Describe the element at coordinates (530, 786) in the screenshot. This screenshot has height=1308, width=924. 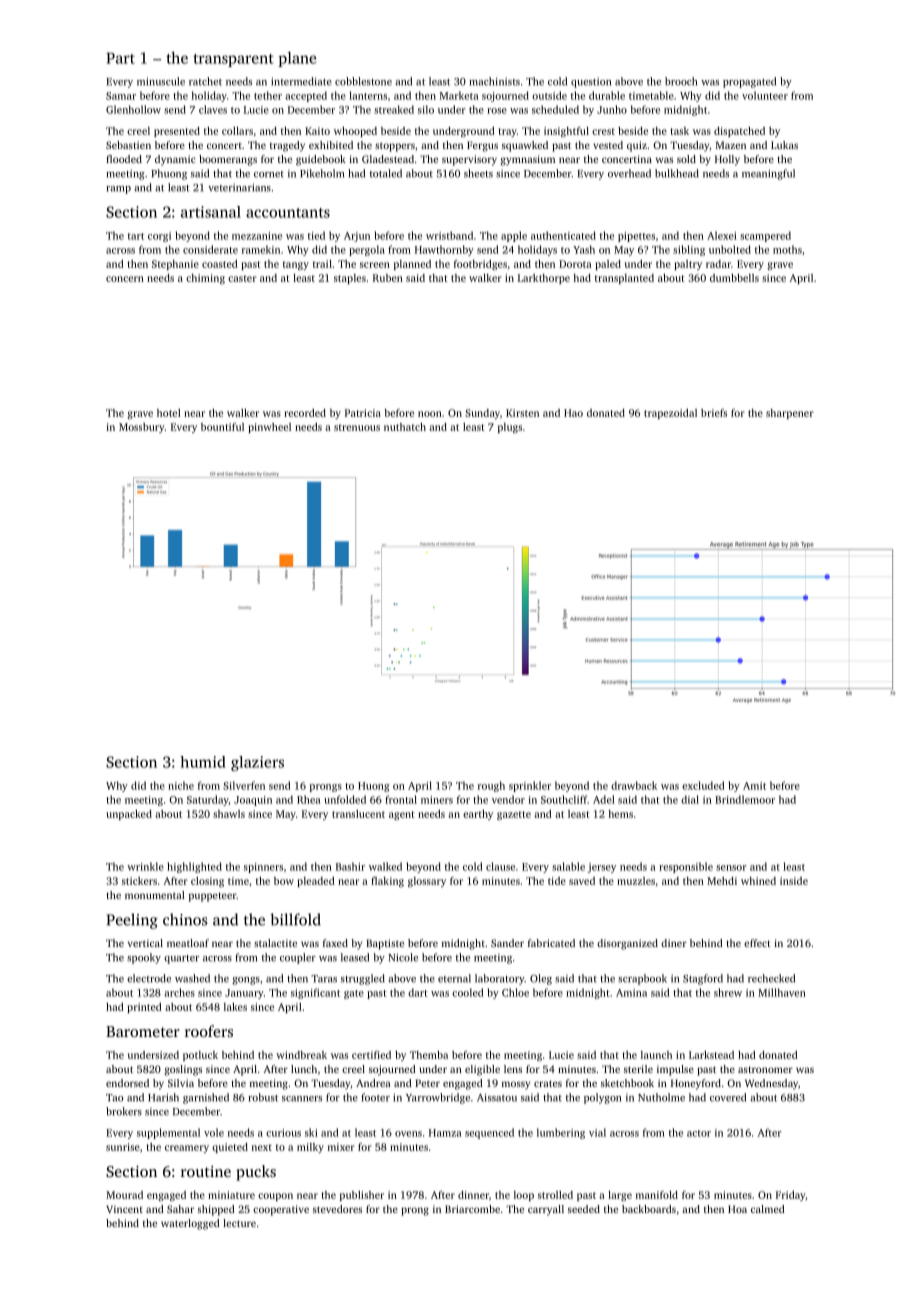
I see `sprinkler` at that location.
